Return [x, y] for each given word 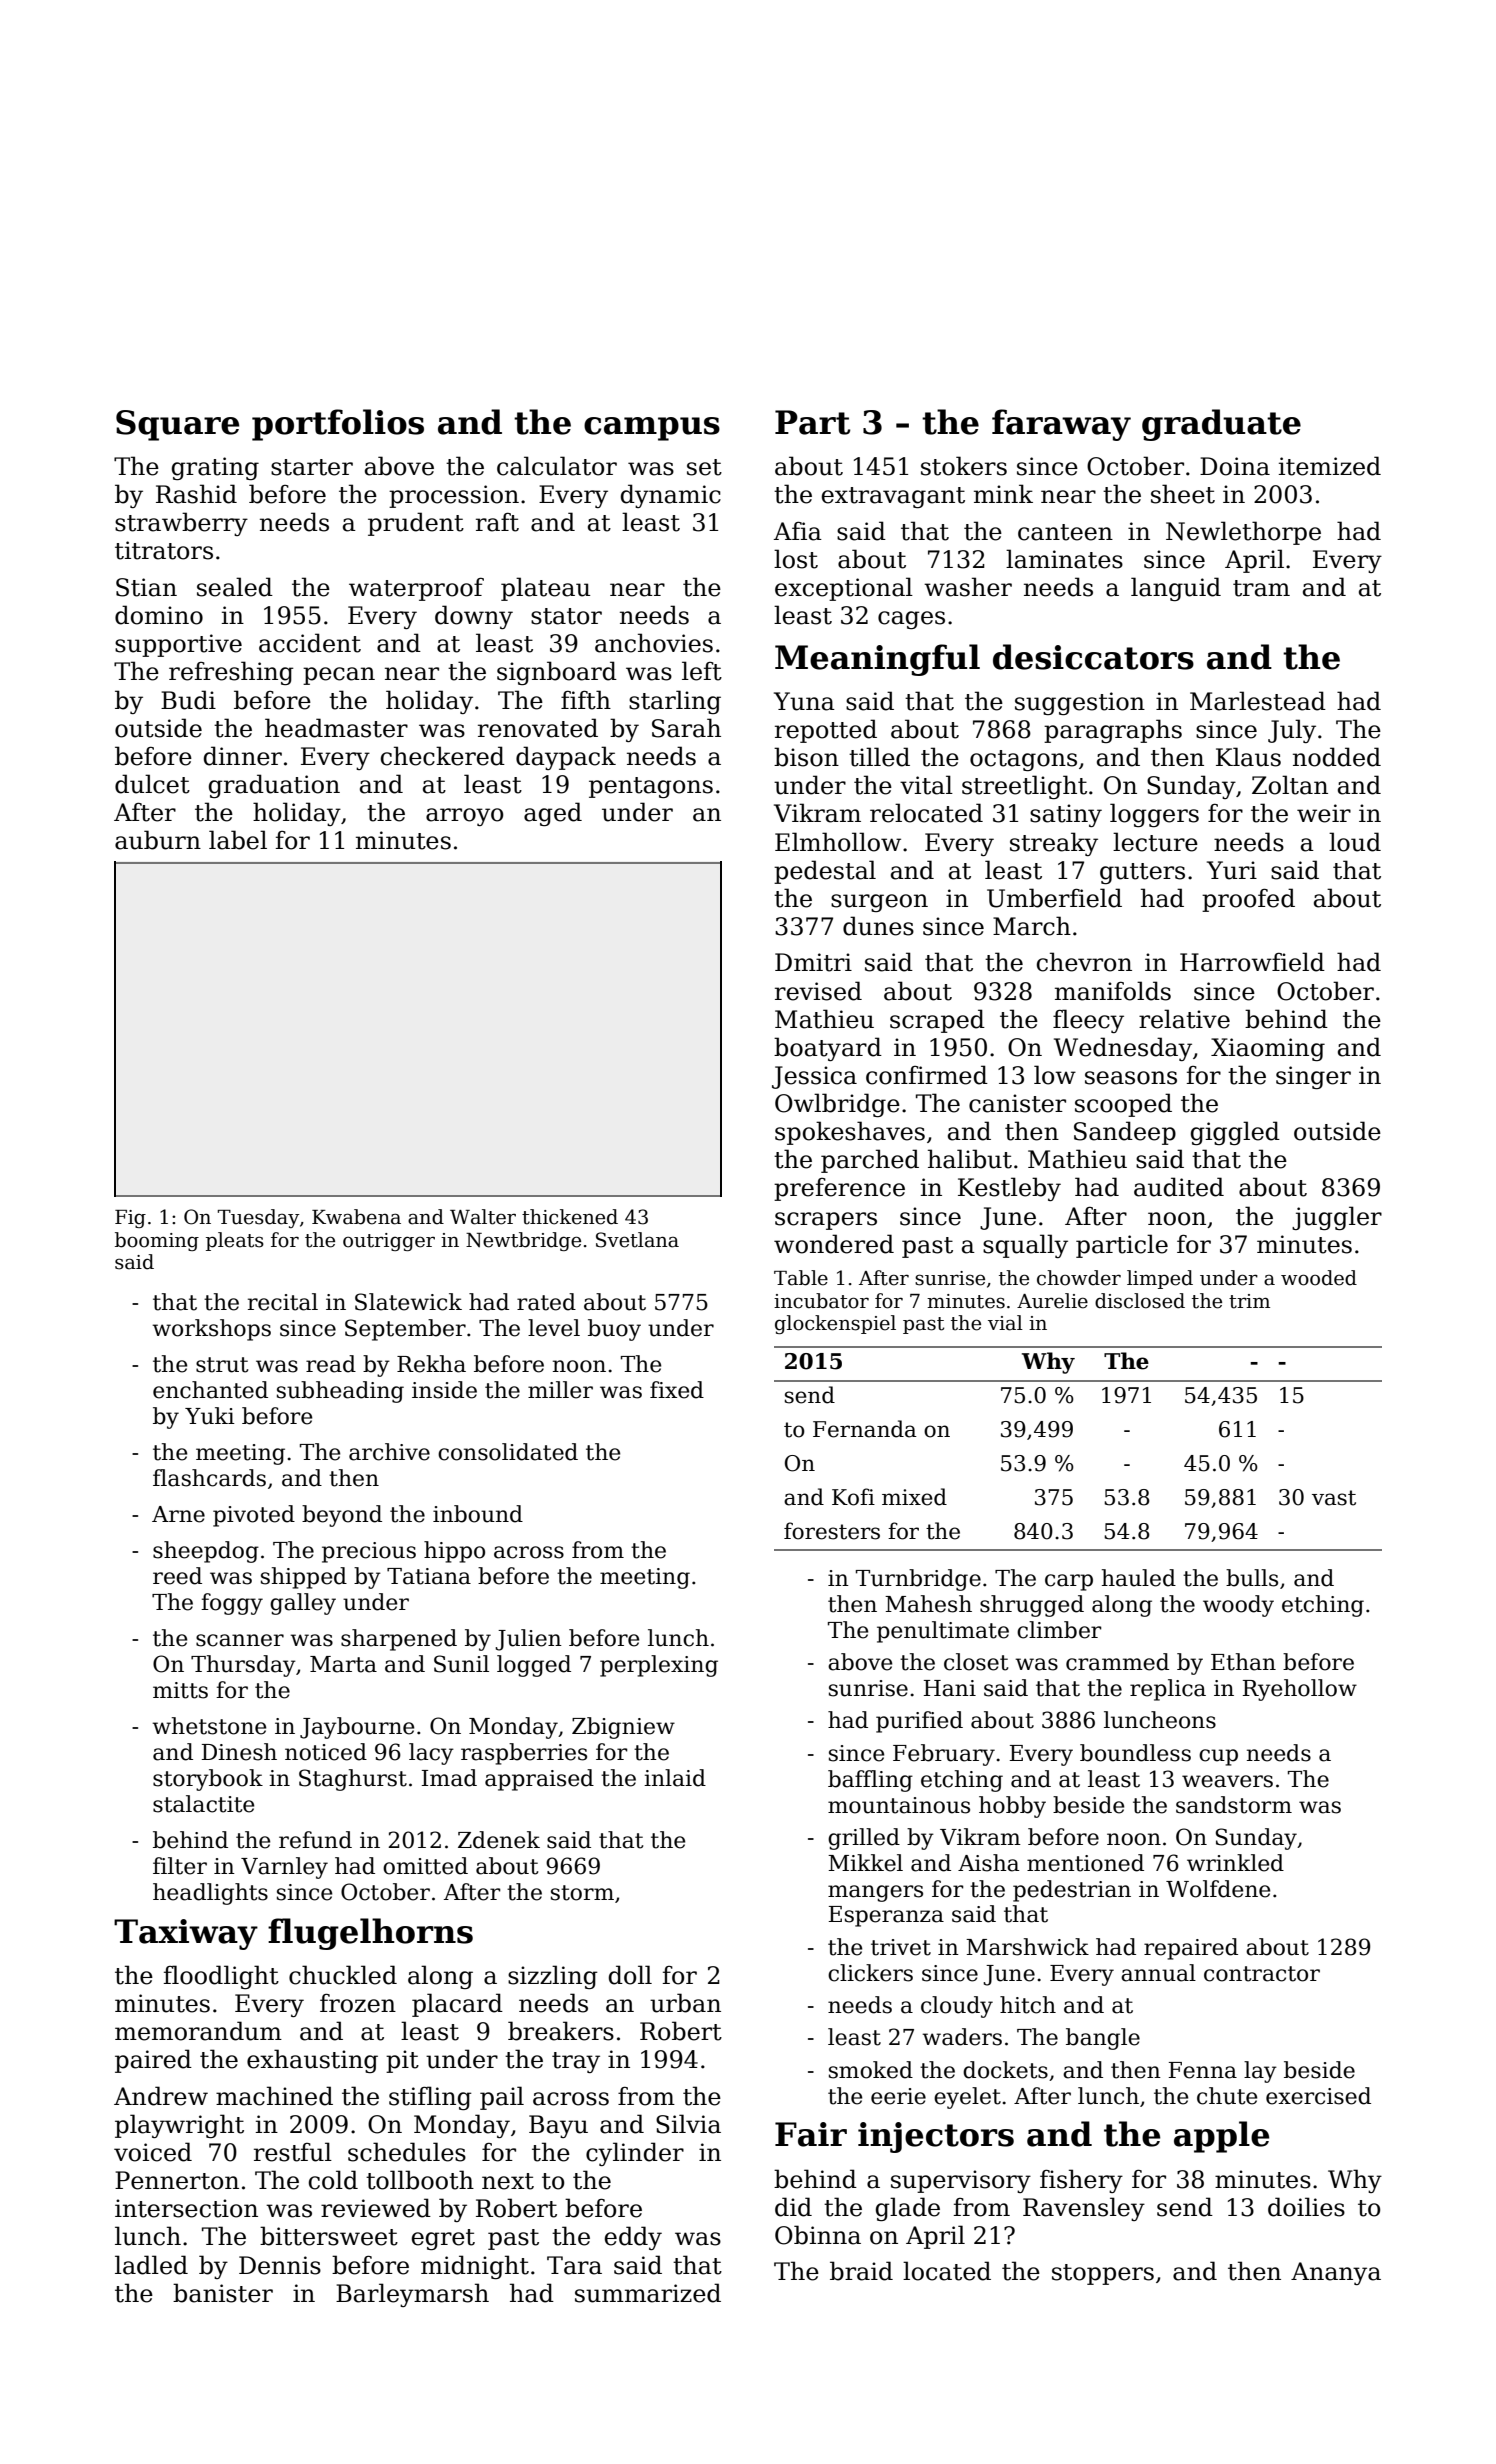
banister [223, 2293]
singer [1313, 1077]
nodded [1337, 757]
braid [861, 2271]
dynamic [671, 496]
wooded [1319, 1278]
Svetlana [637, 1240]
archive [389, 1452]
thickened [570, 1217]
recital [283, 1302]
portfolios [338, 425]
